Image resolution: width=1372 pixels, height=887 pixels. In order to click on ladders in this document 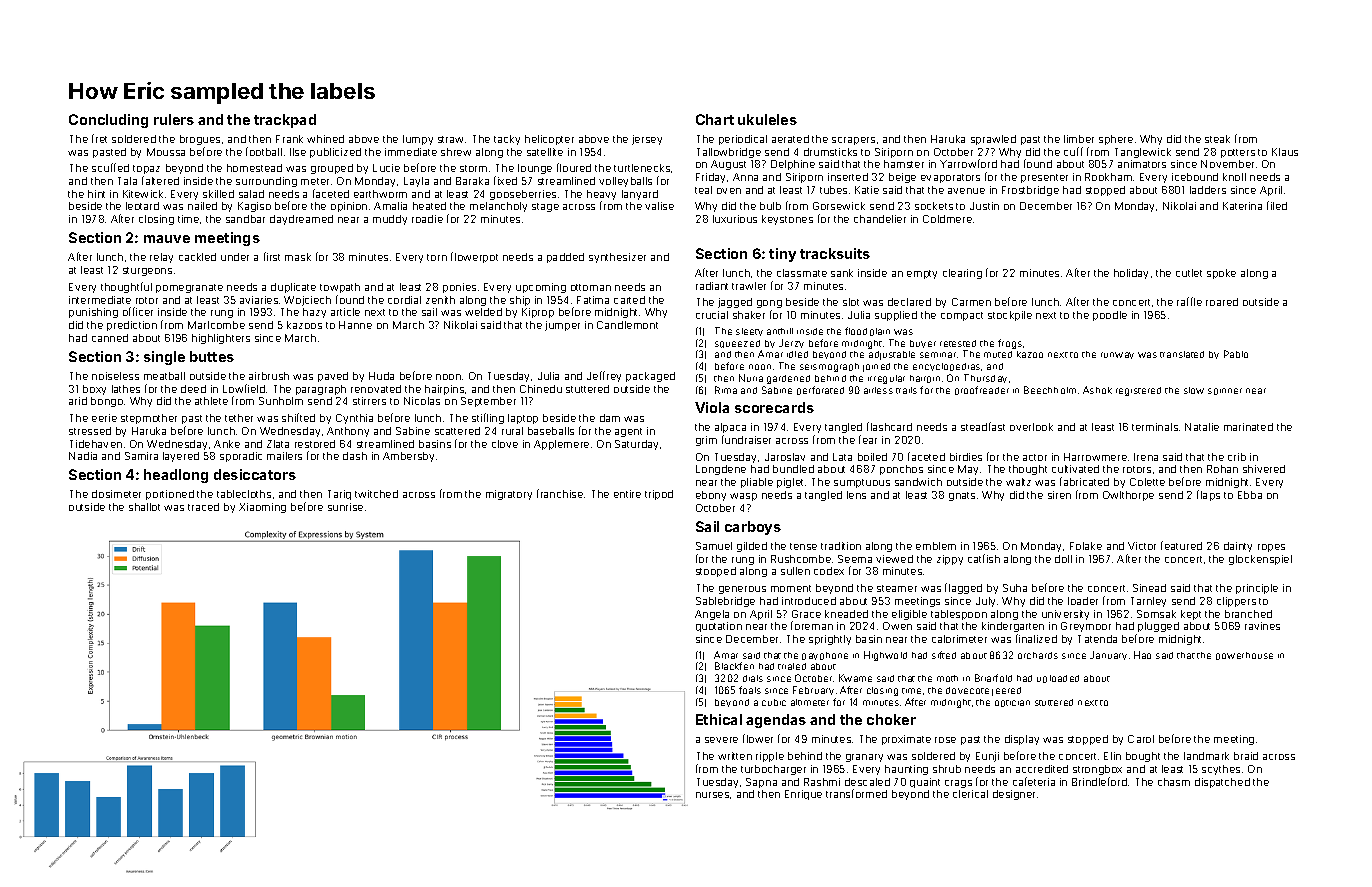, I will do `click(1208, 190)`.
